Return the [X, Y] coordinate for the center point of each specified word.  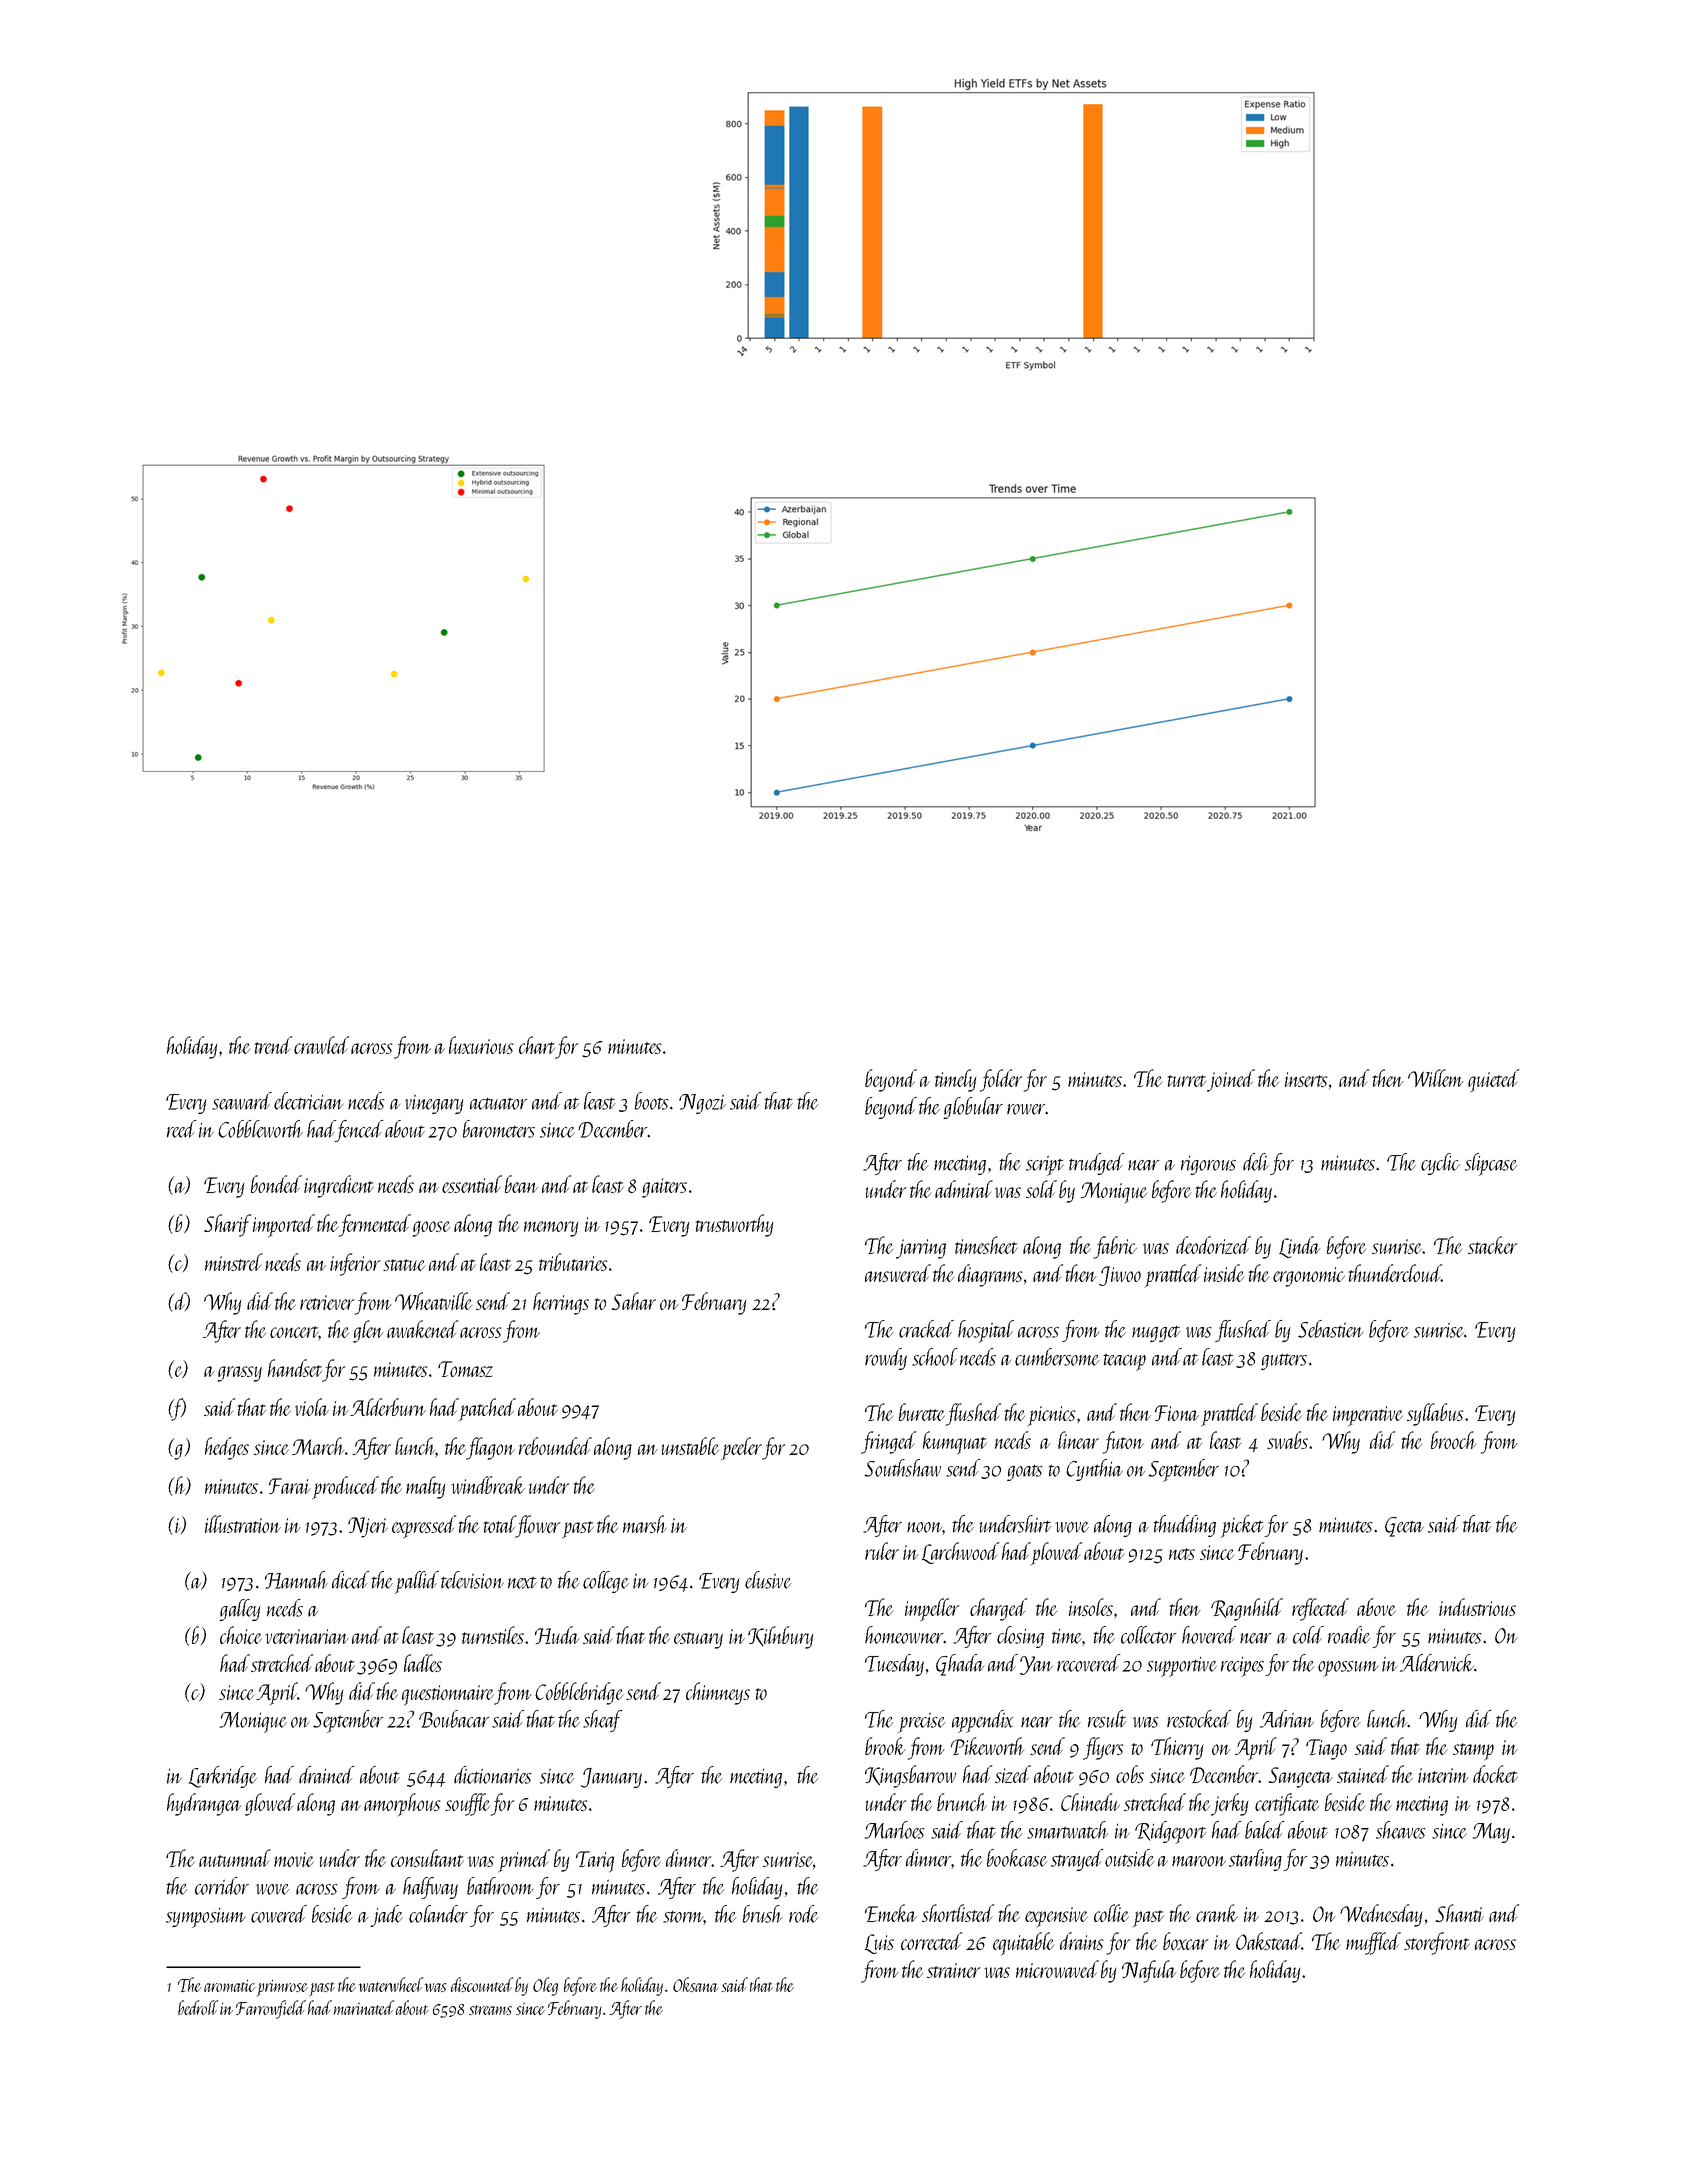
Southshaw [903, 1468]
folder [1001, 1080]
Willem [1436, 1078]
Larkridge [223, 1777]
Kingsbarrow [910, 1776]
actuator [498, 1104]
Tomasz [465, 1369]
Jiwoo [1120, 1276]
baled [1264, 1830]
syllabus [1435, 1414]
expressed [424, 1527]
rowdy [886, 1359]
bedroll [198, 2007]
